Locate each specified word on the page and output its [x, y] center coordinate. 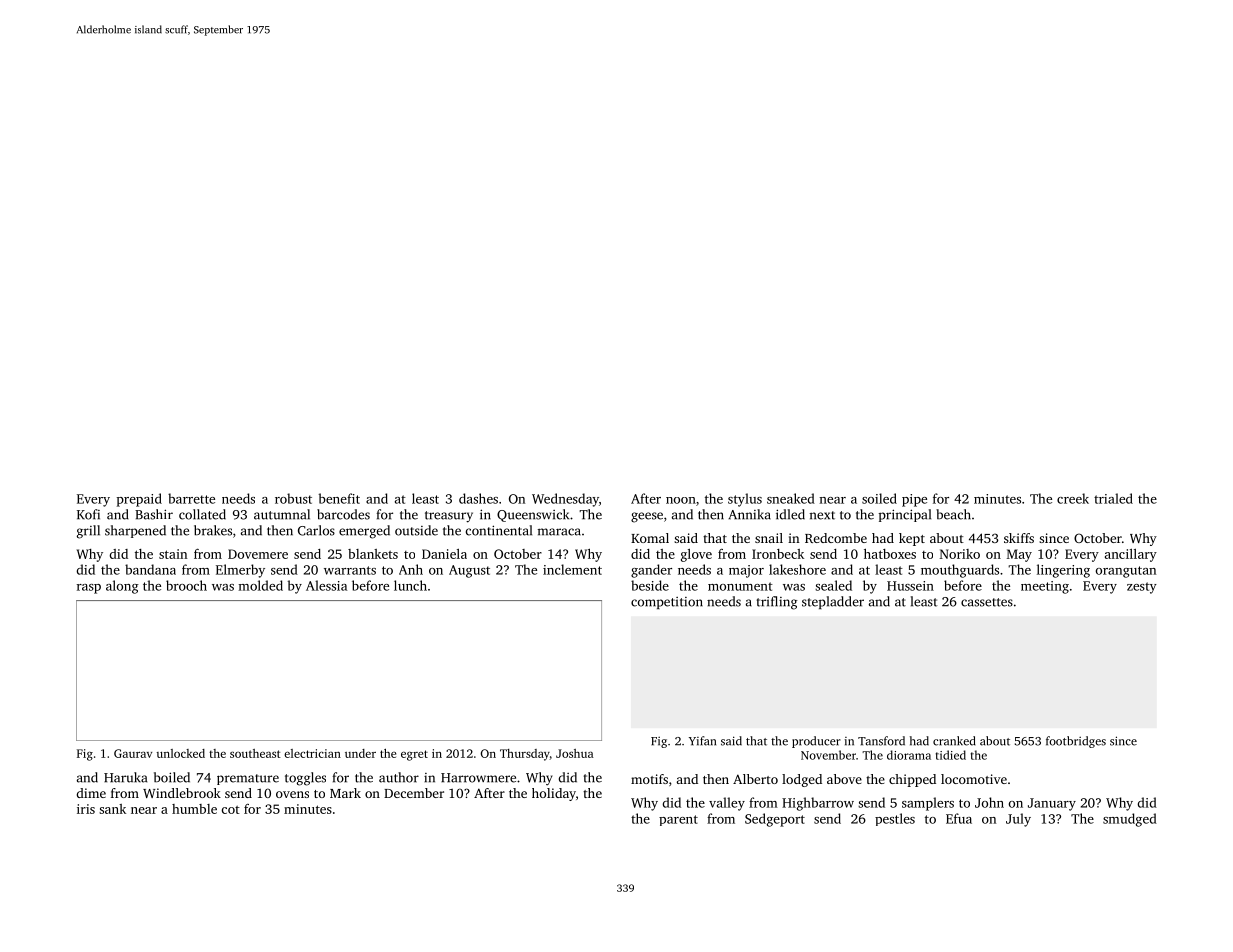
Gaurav [133, 753]
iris [86, 809]
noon [681, 500]
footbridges [1076, 742]
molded [261, 585]
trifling [777, 603]
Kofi [88, 514]
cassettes [987, 602]
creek [1073, 498]
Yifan [702, 741]
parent [678, 820]
